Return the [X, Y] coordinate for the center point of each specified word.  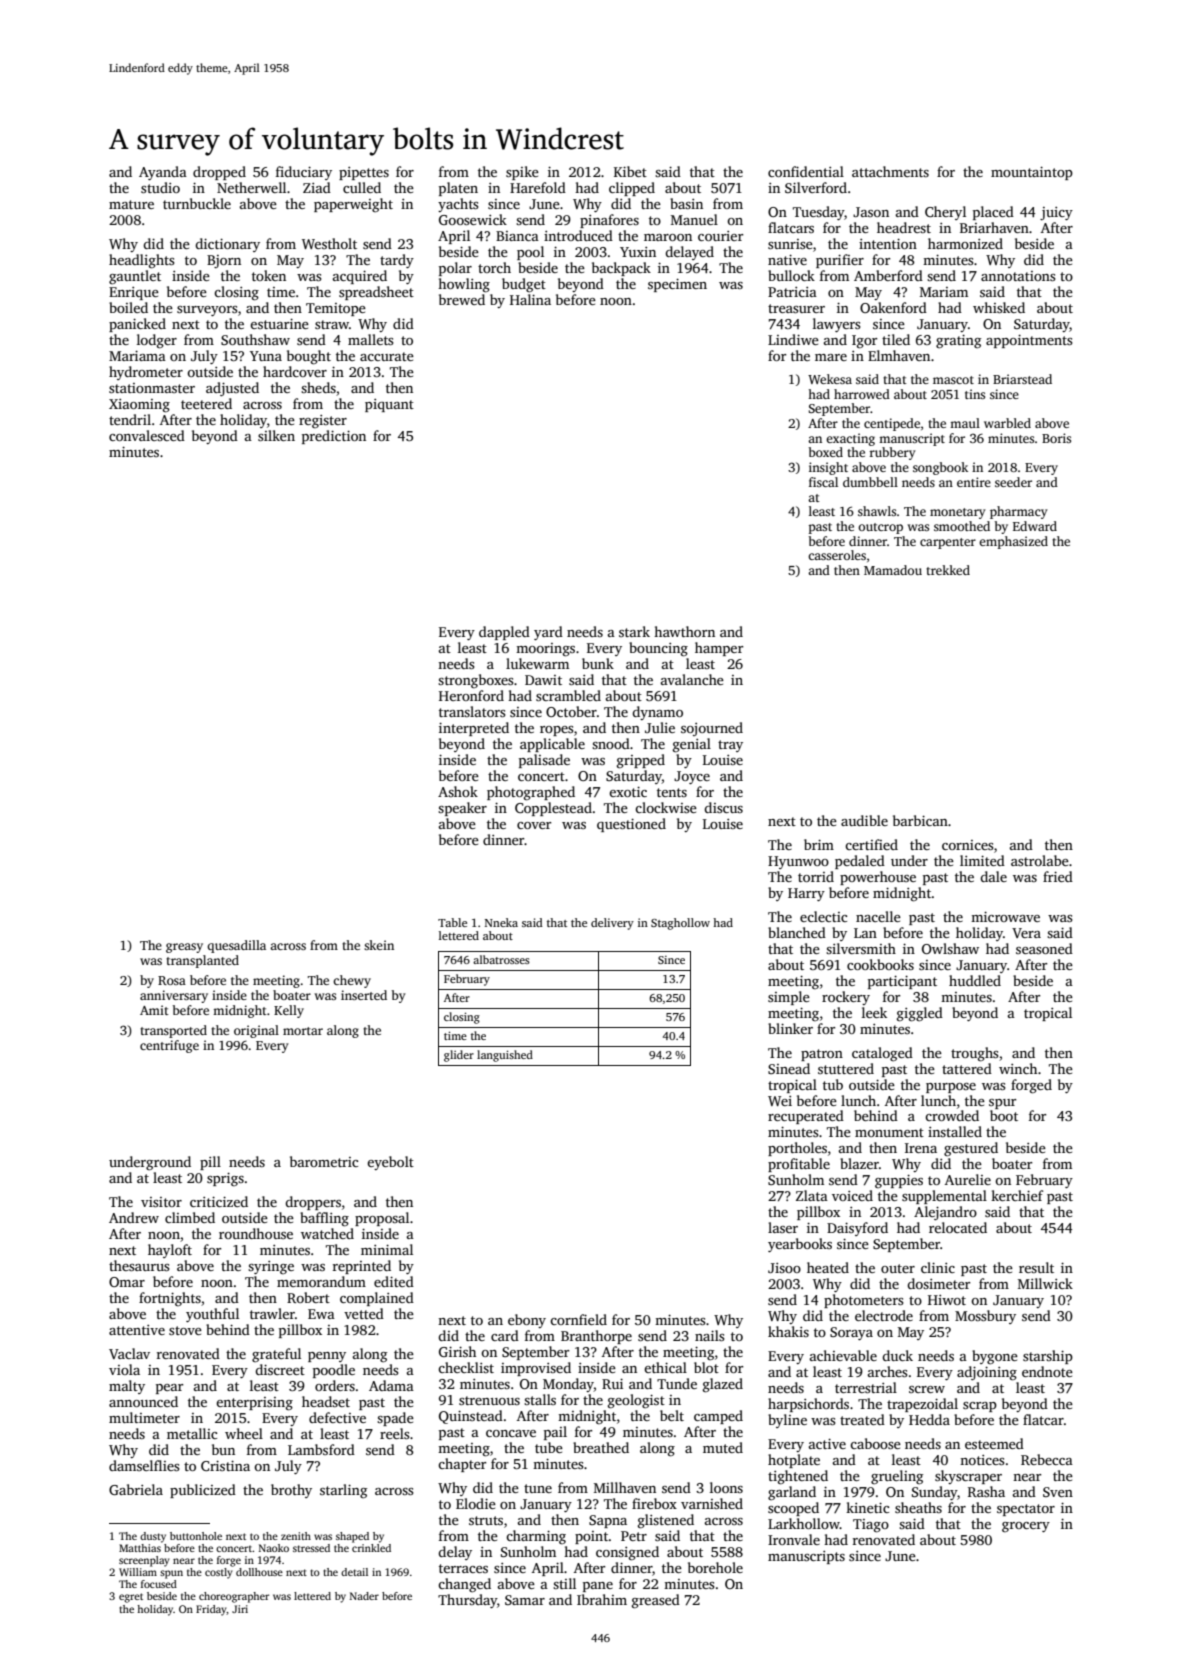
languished [505, 1056]
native [787, 259]
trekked [948, 570]
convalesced [147, 435]
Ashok [458, 791]
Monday [568, 1385]
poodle [334, 1371]
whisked [999, 307]
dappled [504, 633]
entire [974, 482]
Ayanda [163, 173]
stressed [311, 1548]
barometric [324, 1161]
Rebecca [1047, 1459]
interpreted [474, 729]
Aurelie [968, 1179]
